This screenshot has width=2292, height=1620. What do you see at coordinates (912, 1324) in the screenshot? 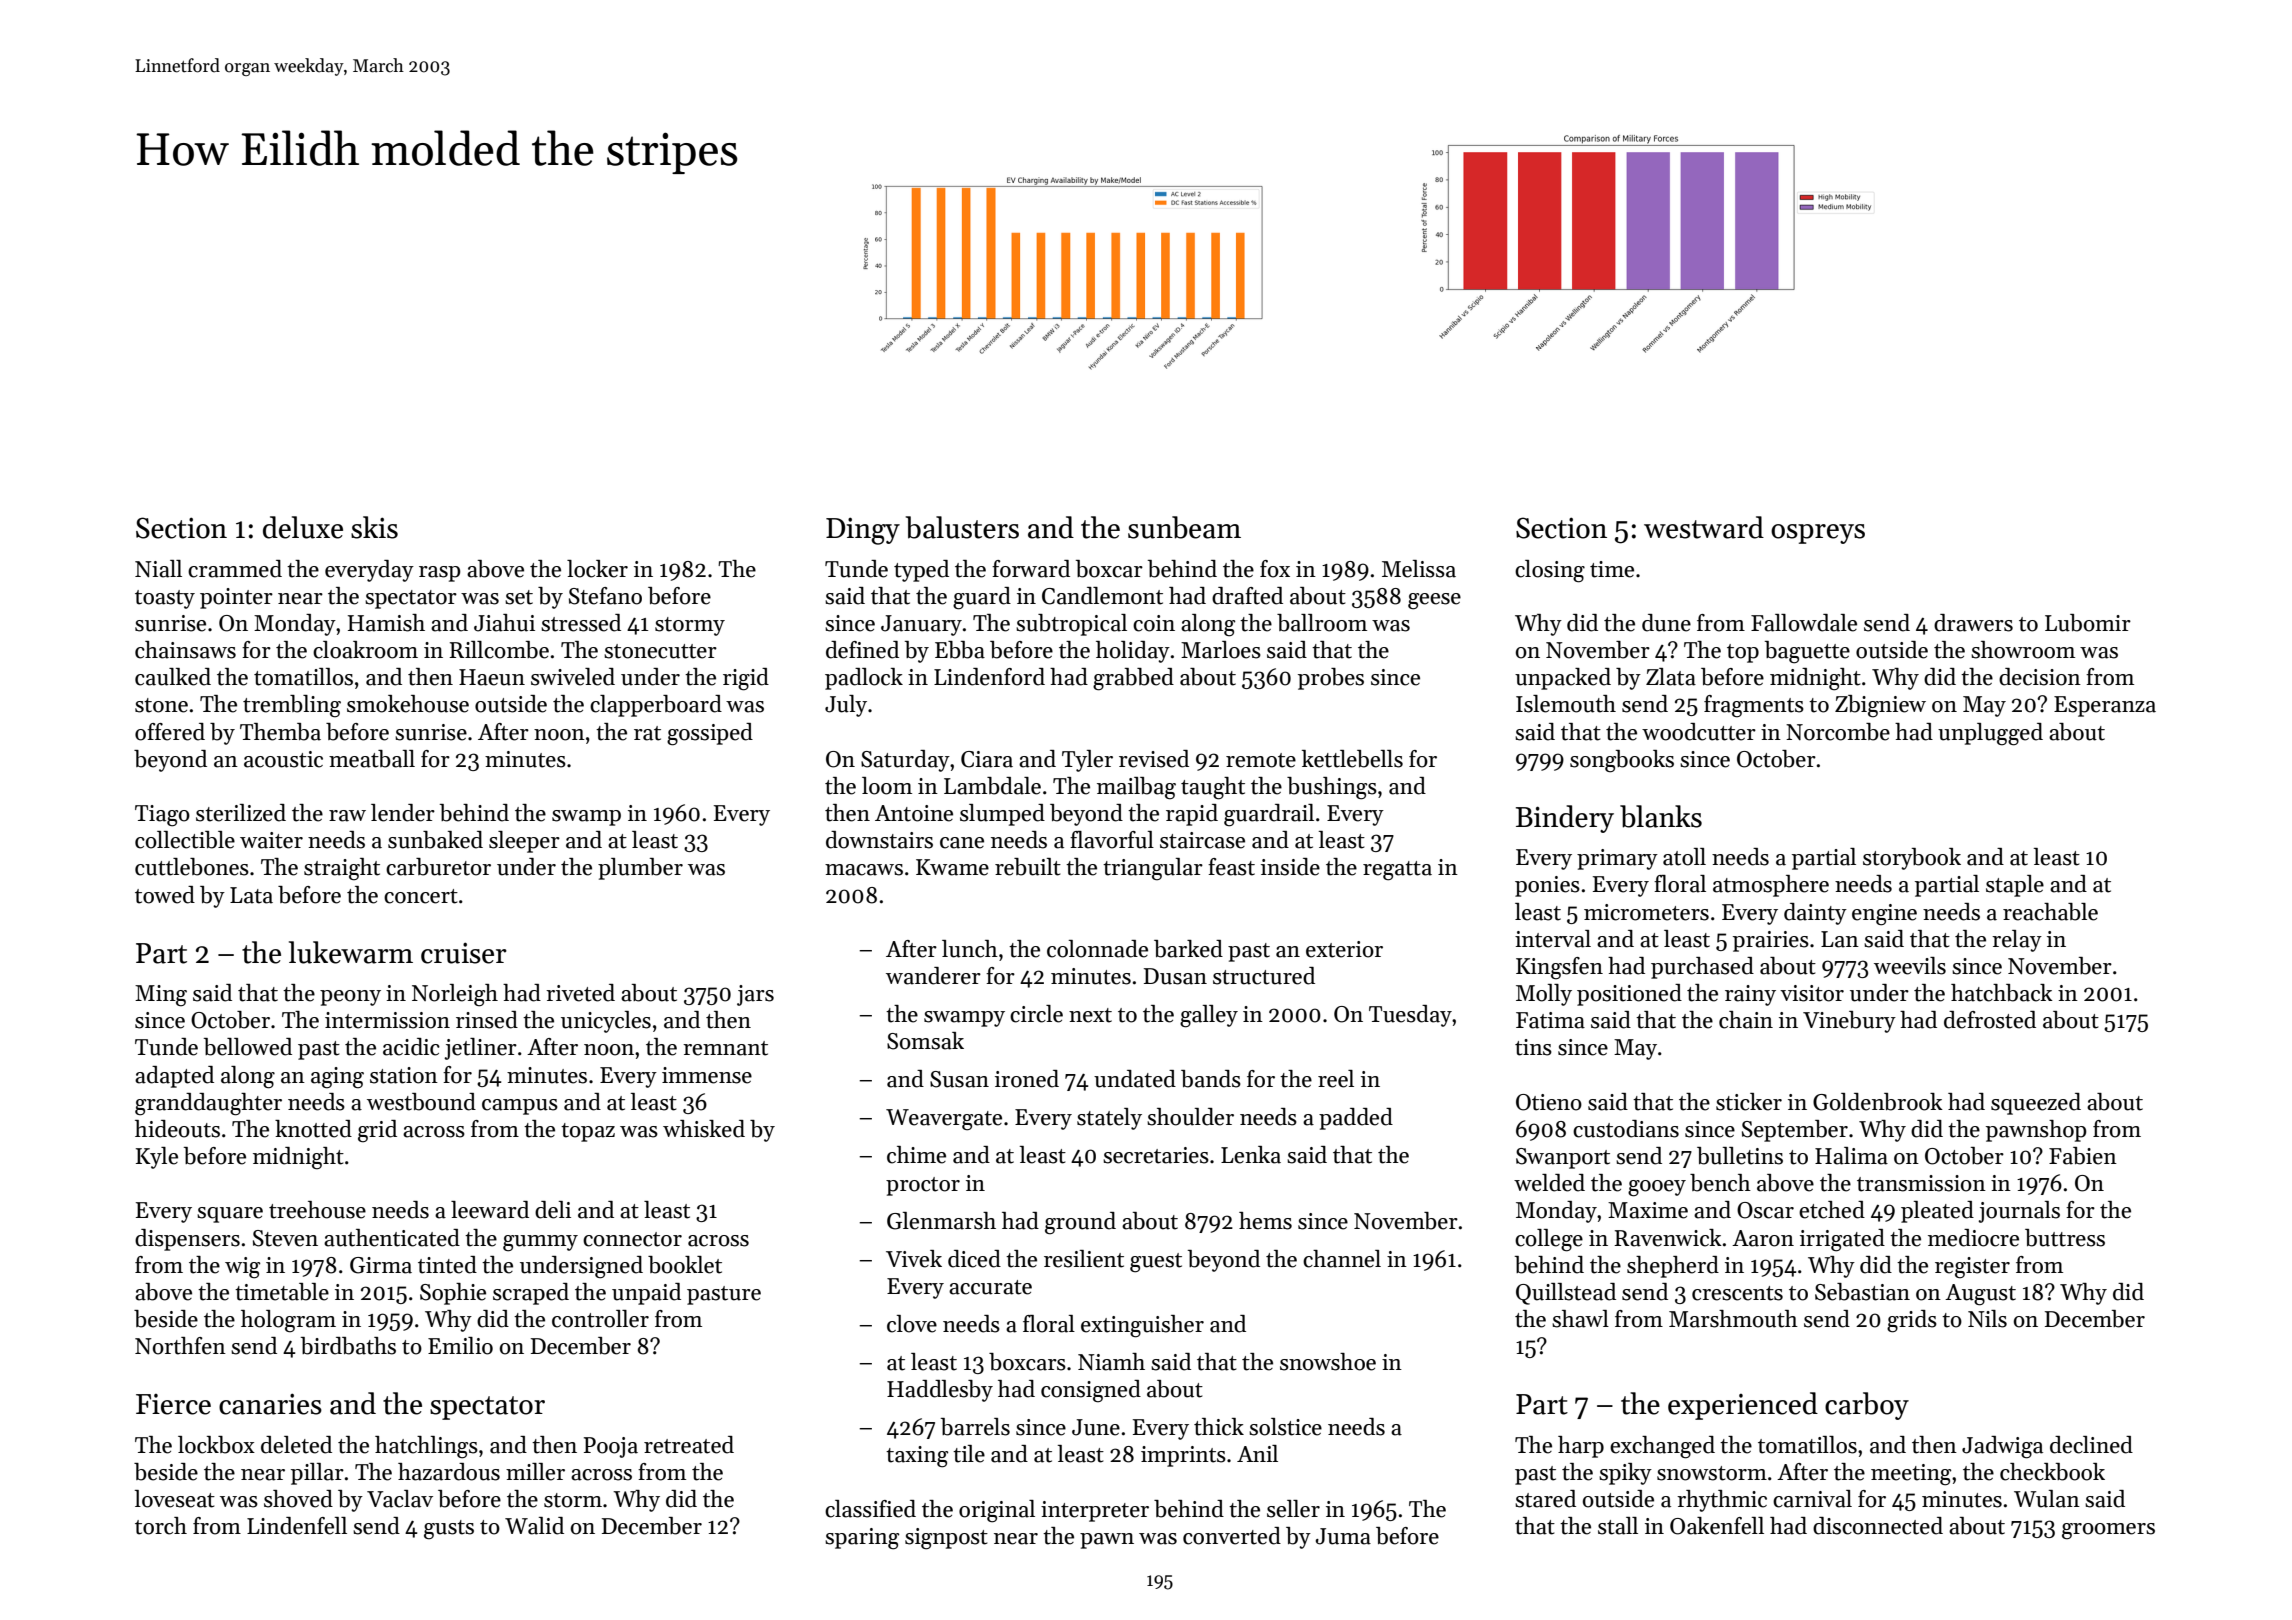
I see `clove` at bounding box center [912, 1324].
